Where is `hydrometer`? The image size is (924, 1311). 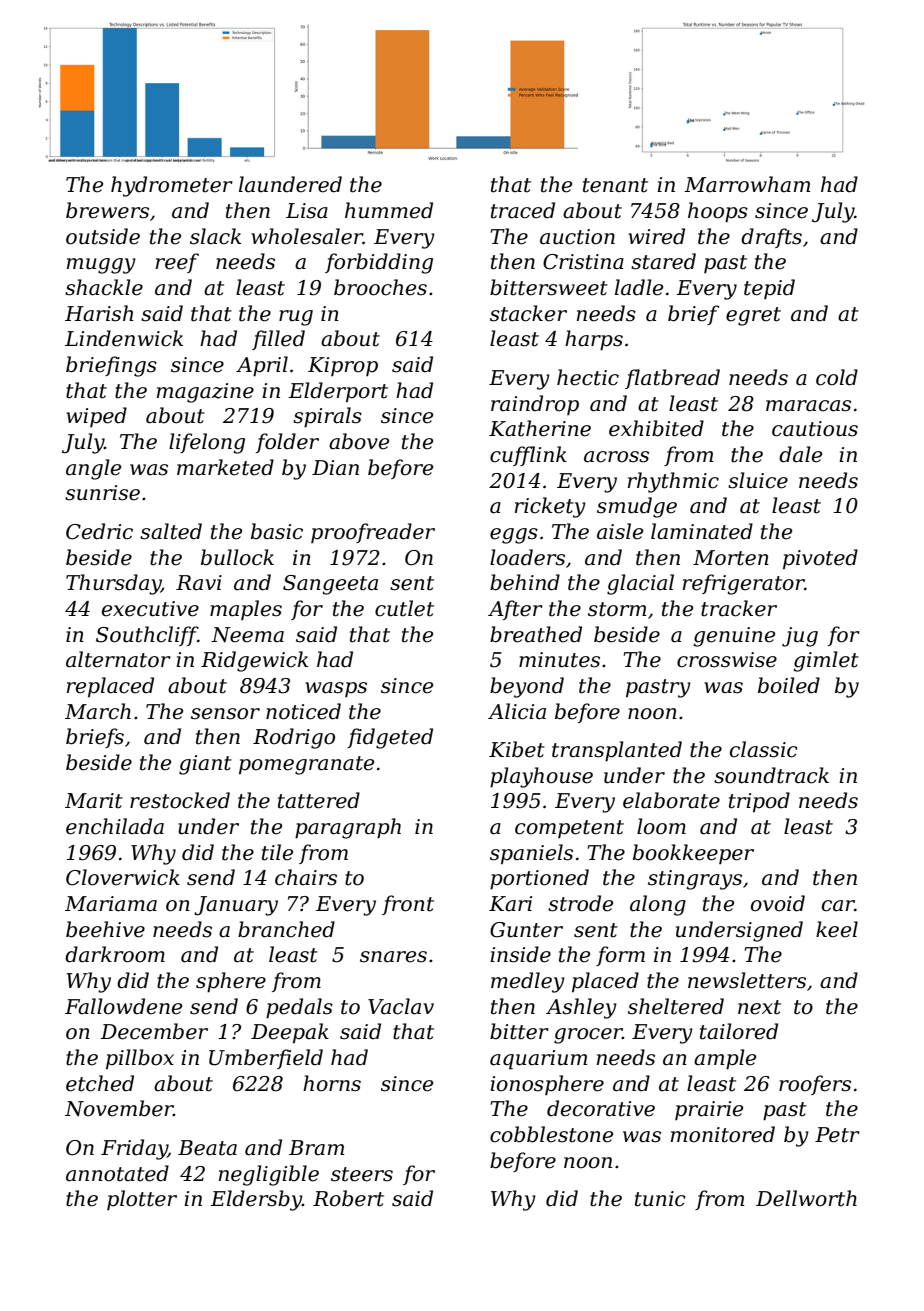
hydrometer is located at coordinates (172, 186).
